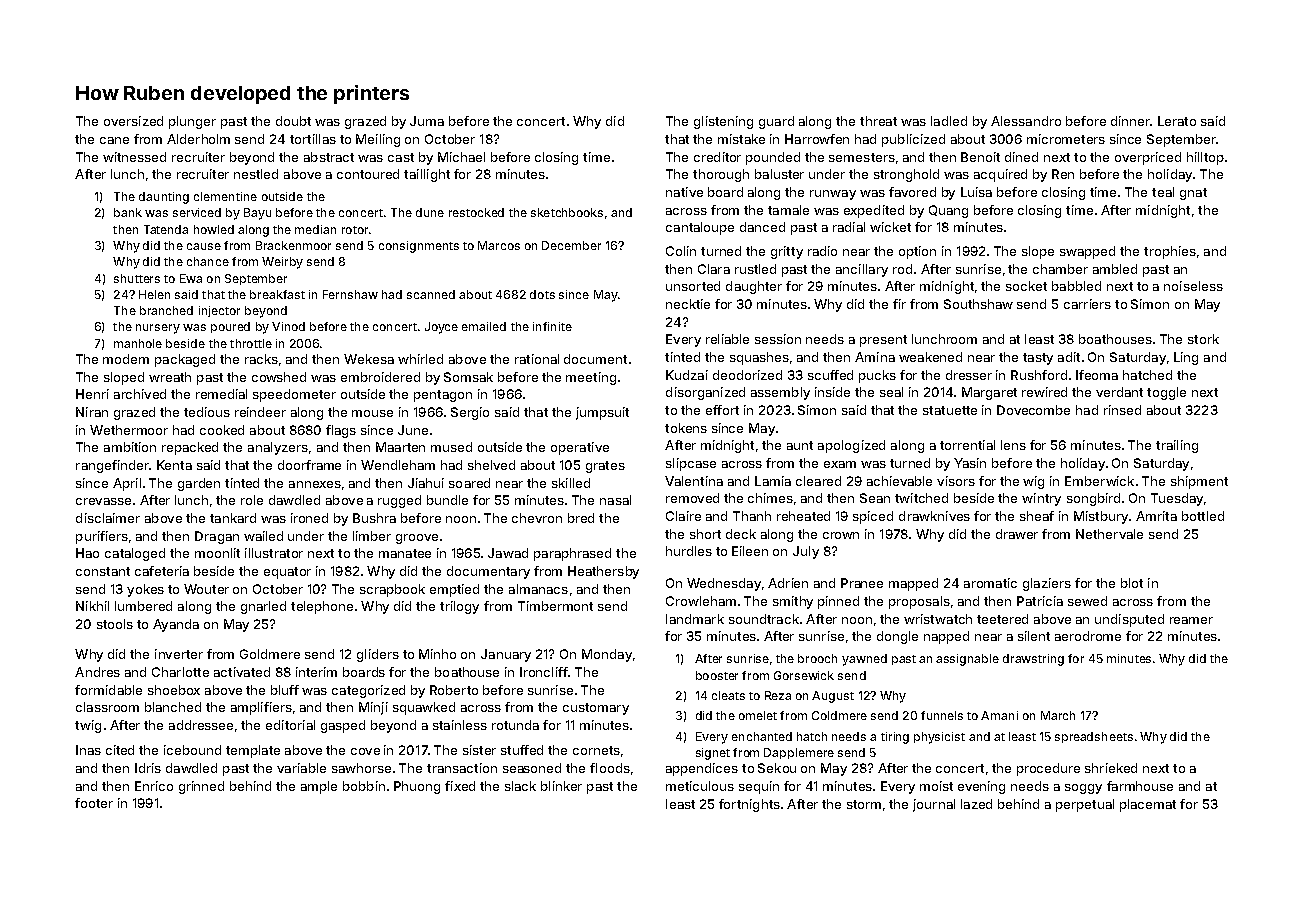 This document has height=924, width=1308. What do you see at coordinates (319, 787) in the document?
I see `ample` at bounding box center [319, 787].
